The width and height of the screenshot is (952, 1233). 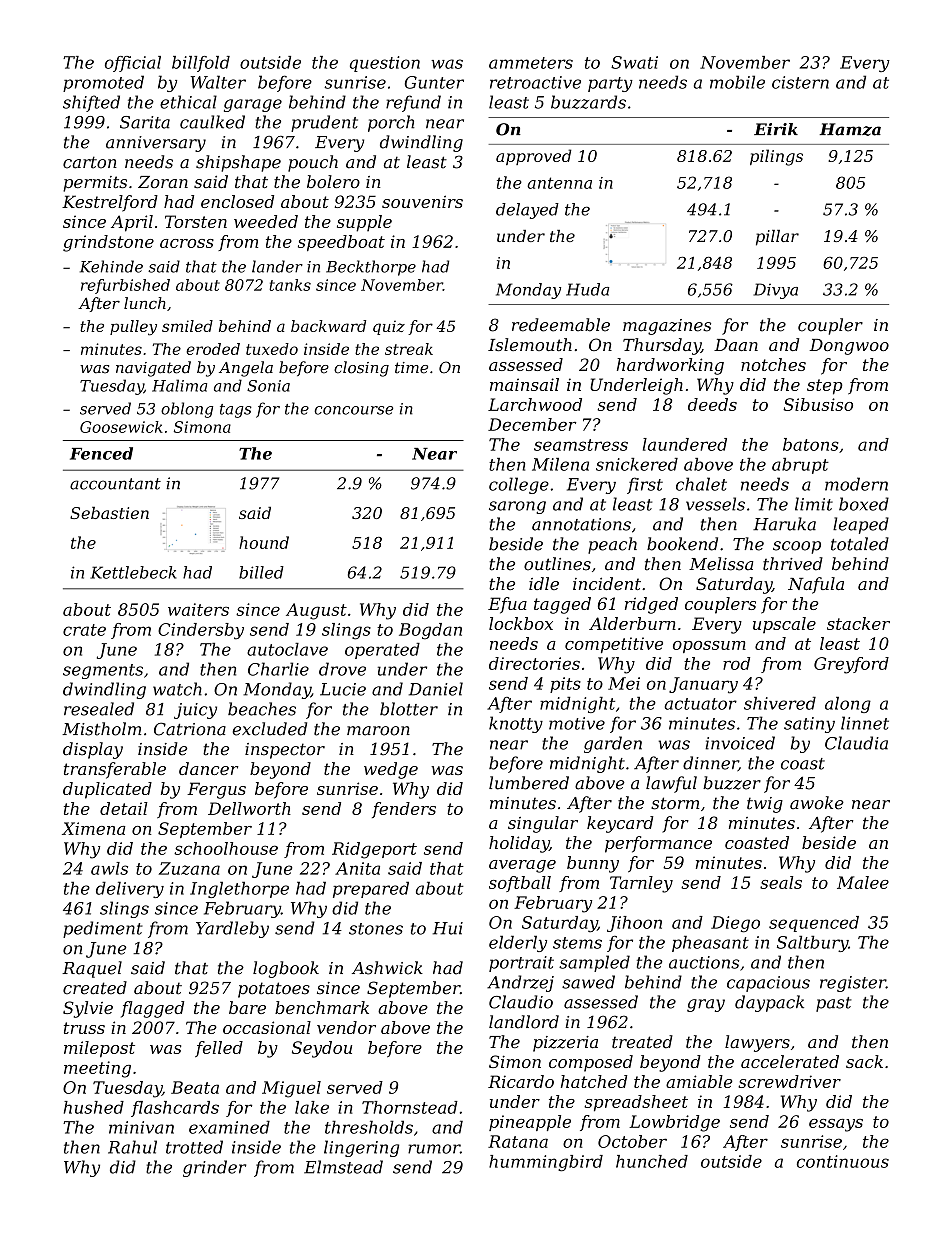 What do you see at coordinates (800, 82) in the screenshot?
I see `cistern` at bounding box center [800, 82].
